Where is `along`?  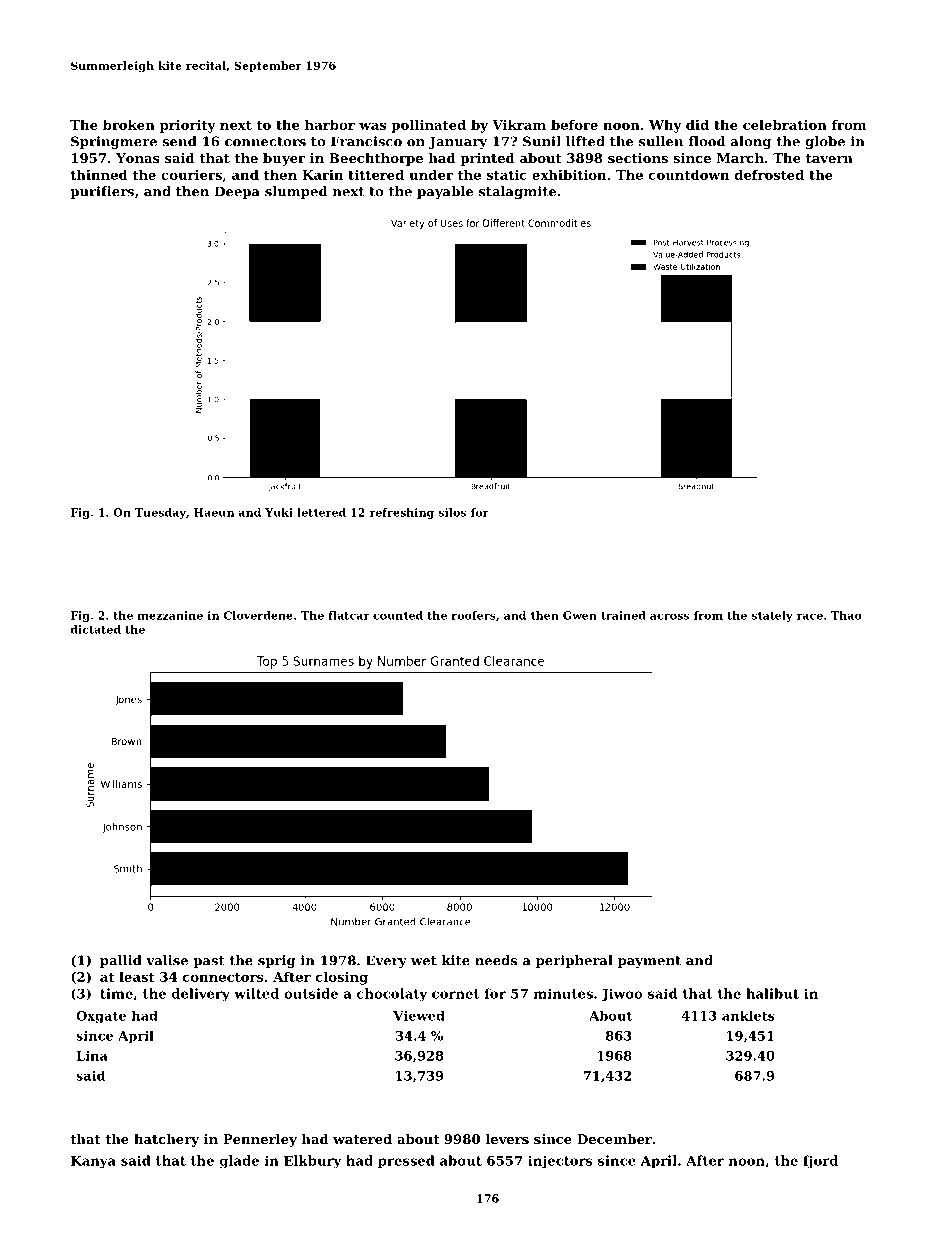 along is located at coordinates (751, 142).
